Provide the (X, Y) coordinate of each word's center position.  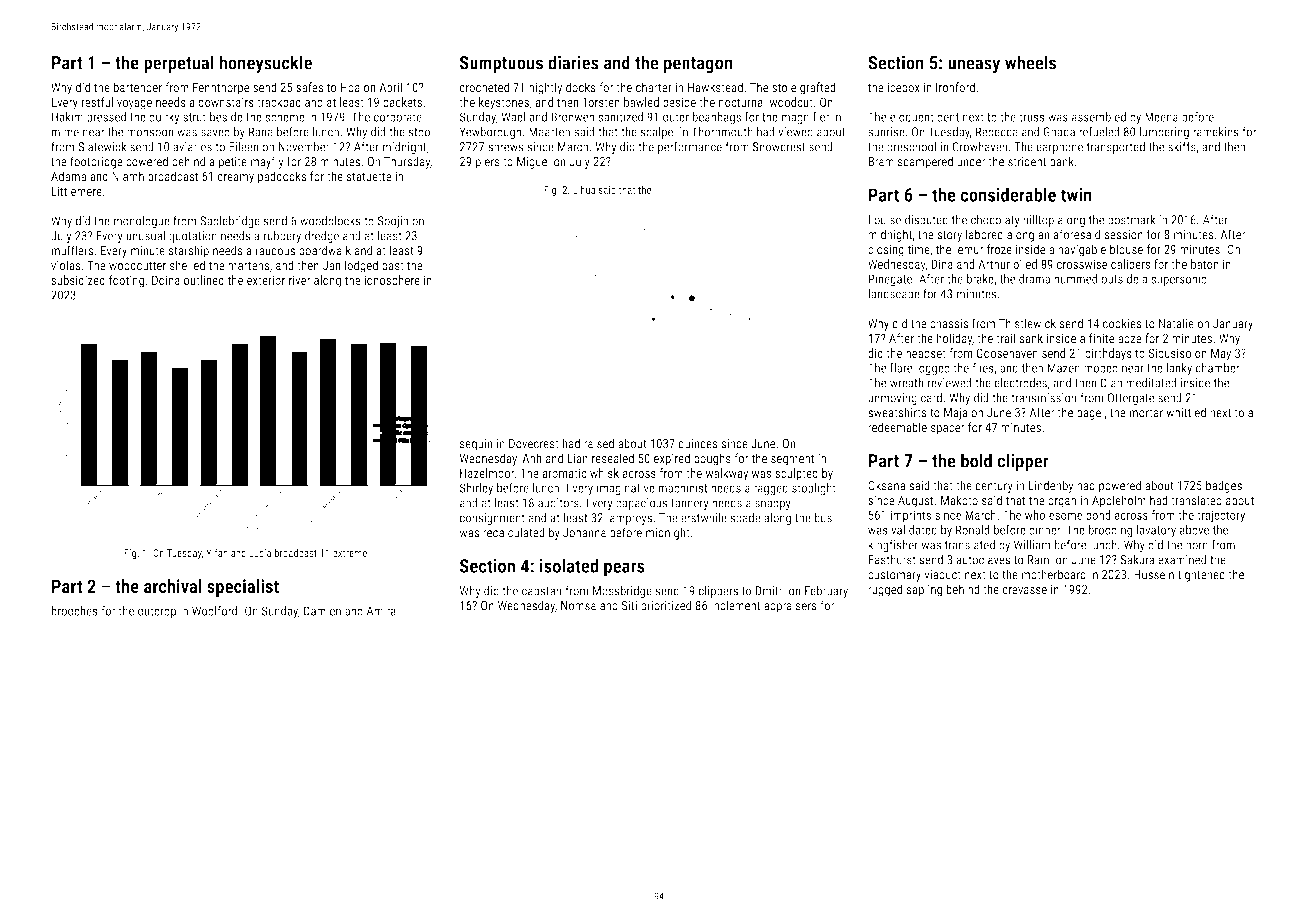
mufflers (72, 250)
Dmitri (770, 591)
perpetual (179, 64)
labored (984, 234)
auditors (558, 503)
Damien (322, 611)
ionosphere (392, 281)
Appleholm (1119, 501)
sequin (476, 445)
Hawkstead (715, 87)
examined (1182, 559)
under (971, 161)
